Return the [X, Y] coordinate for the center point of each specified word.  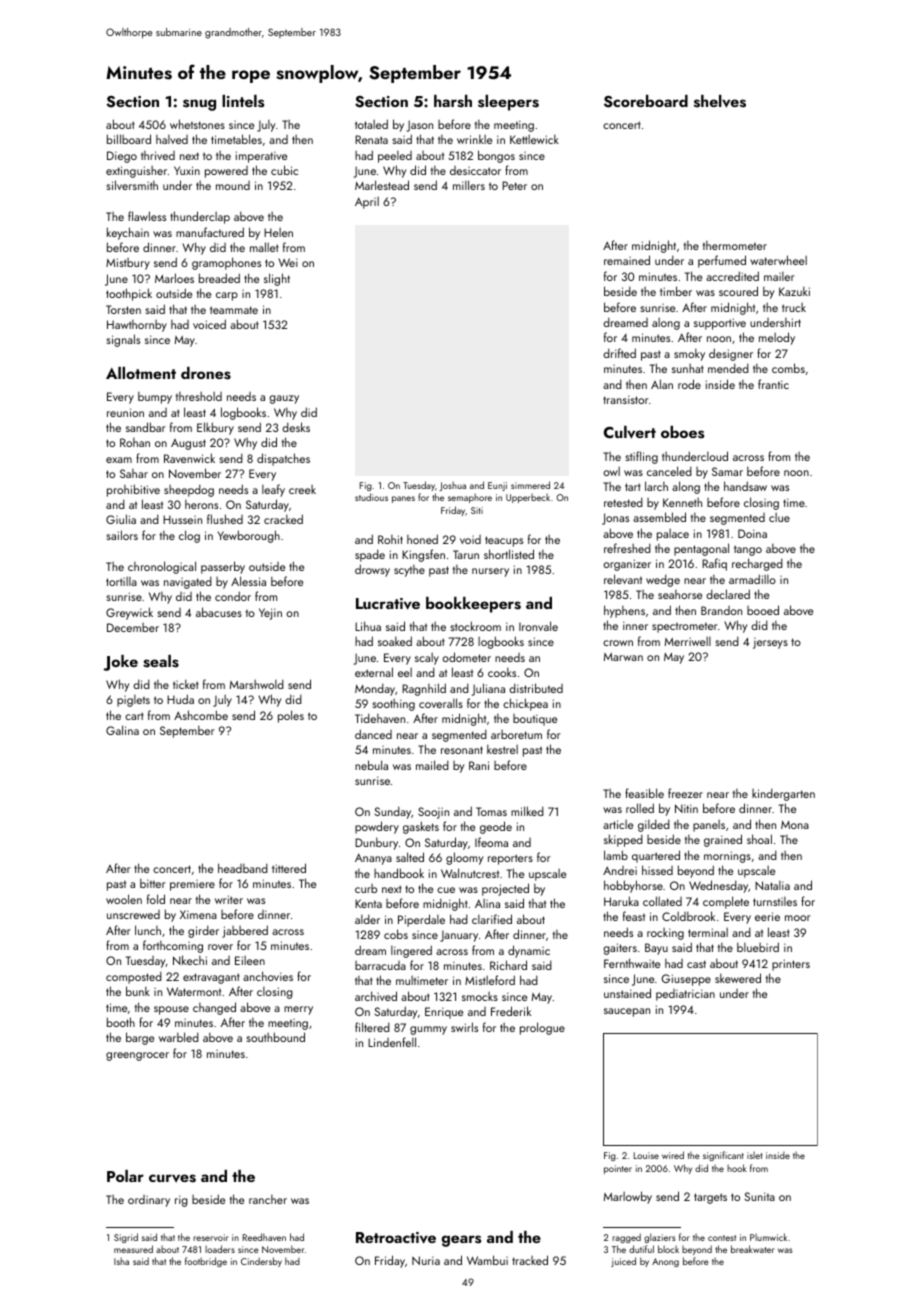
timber [676, 291]
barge [140, 1038]
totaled [371, 124]
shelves [720, 101]
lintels [243, 101]
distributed [536, 688]
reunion [125, 412]
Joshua [452, 486]
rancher [268, 1199]
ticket [186, 684]
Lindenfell [392, 1042]
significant [723, 1156]
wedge [663, 580]
